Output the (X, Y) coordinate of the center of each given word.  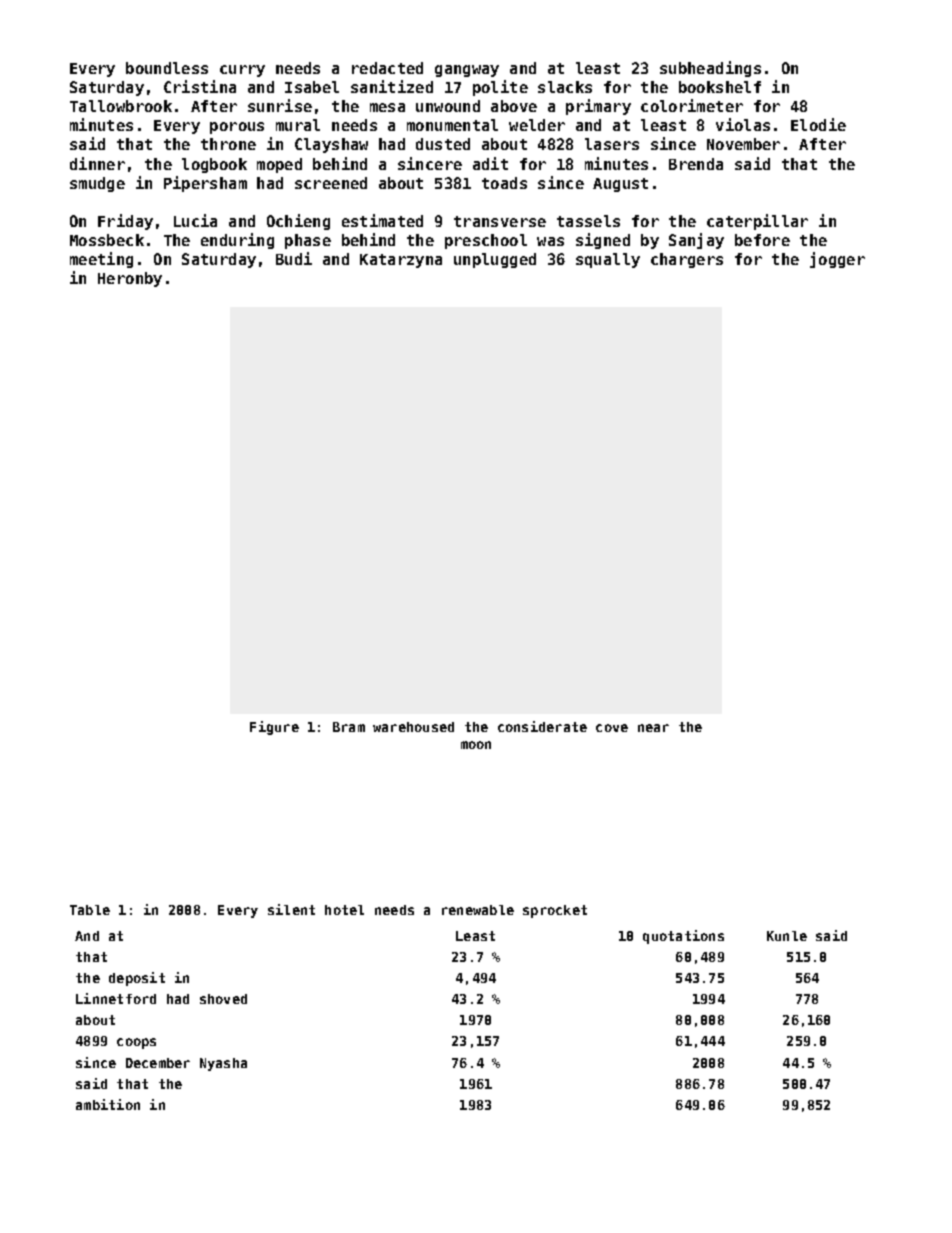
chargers (687, 260)
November (743, 144)
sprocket (555, 911)
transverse (500, 221)
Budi (294, 258)
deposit (137, 979)
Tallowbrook (121, 106)
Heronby (130, 279)
